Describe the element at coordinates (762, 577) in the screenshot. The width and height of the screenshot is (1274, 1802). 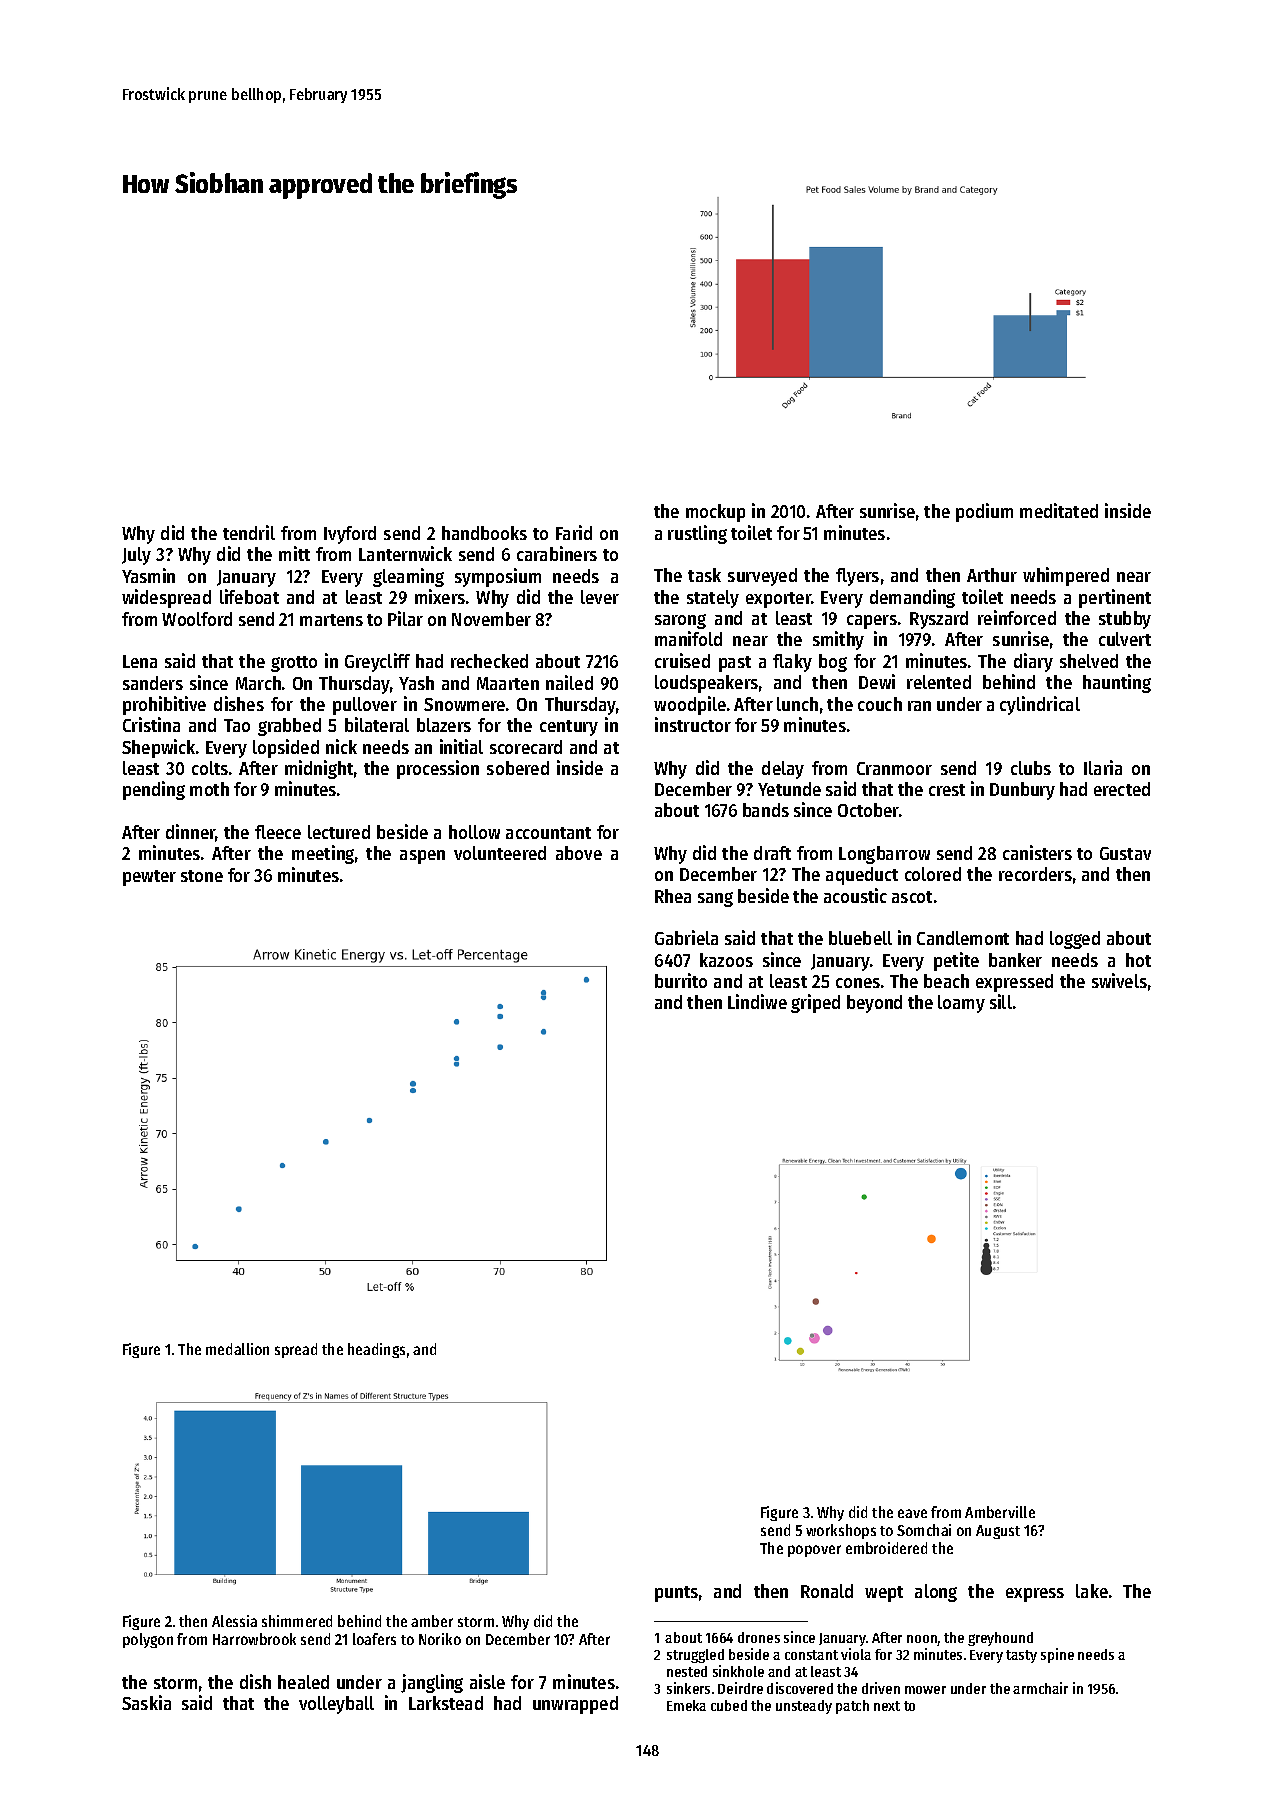
I see `surveyed` at that location.
